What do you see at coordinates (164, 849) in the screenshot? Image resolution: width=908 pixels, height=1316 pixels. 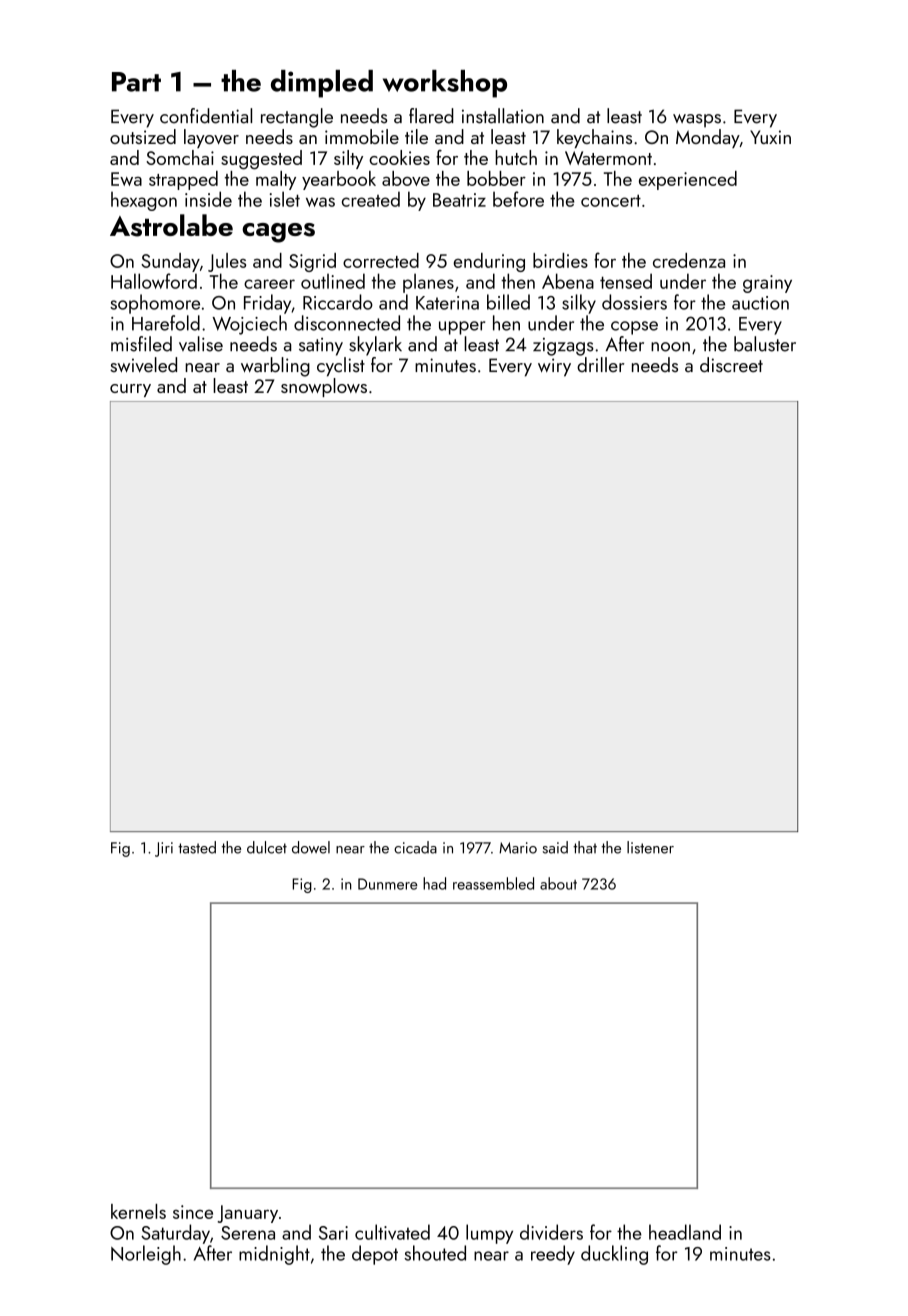 I see `Jiri` at bounding box center [164, 849].
